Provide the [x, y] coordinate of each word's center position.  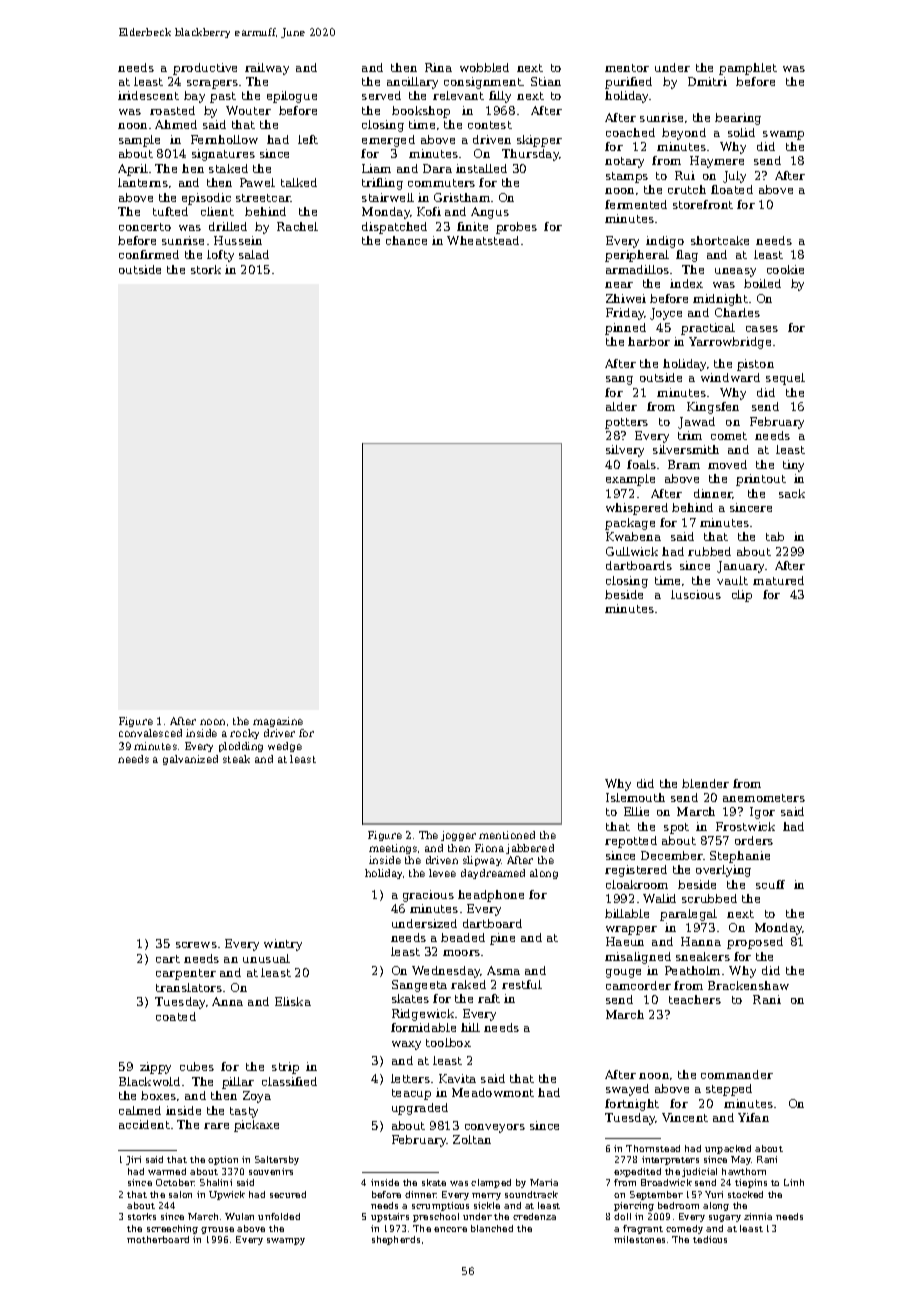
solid [741, 132]
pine [502, 939]
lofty [220, 256]
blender [705, 783]
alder [621, 406]
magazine [278, 722]
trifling [382, 184]
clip [742, 596]
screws [196, 945]
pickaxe [256, 1126]
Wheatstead [483, 240]
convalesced [150, 733]
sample [139, 141]
